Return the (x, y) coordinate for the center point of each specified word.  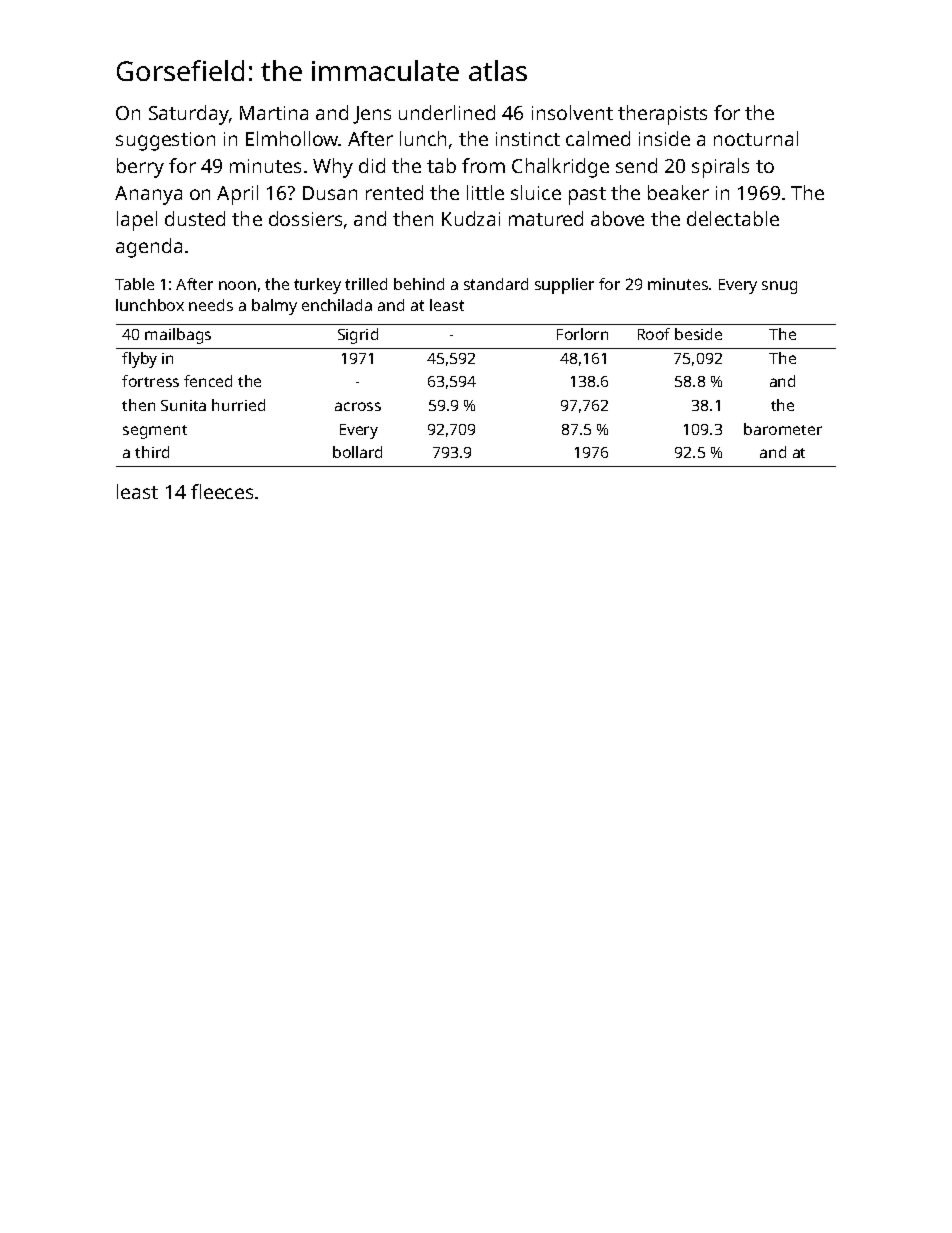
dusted (195, 218)
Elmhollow (292, 138)
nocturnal (756, 138)
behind (419, 284)
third (152, 452)
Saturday (189, 115)
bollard (357, 452)
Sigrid (358, 336)
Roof (654, 334)
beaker (678, 192)
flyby (139, 360)
